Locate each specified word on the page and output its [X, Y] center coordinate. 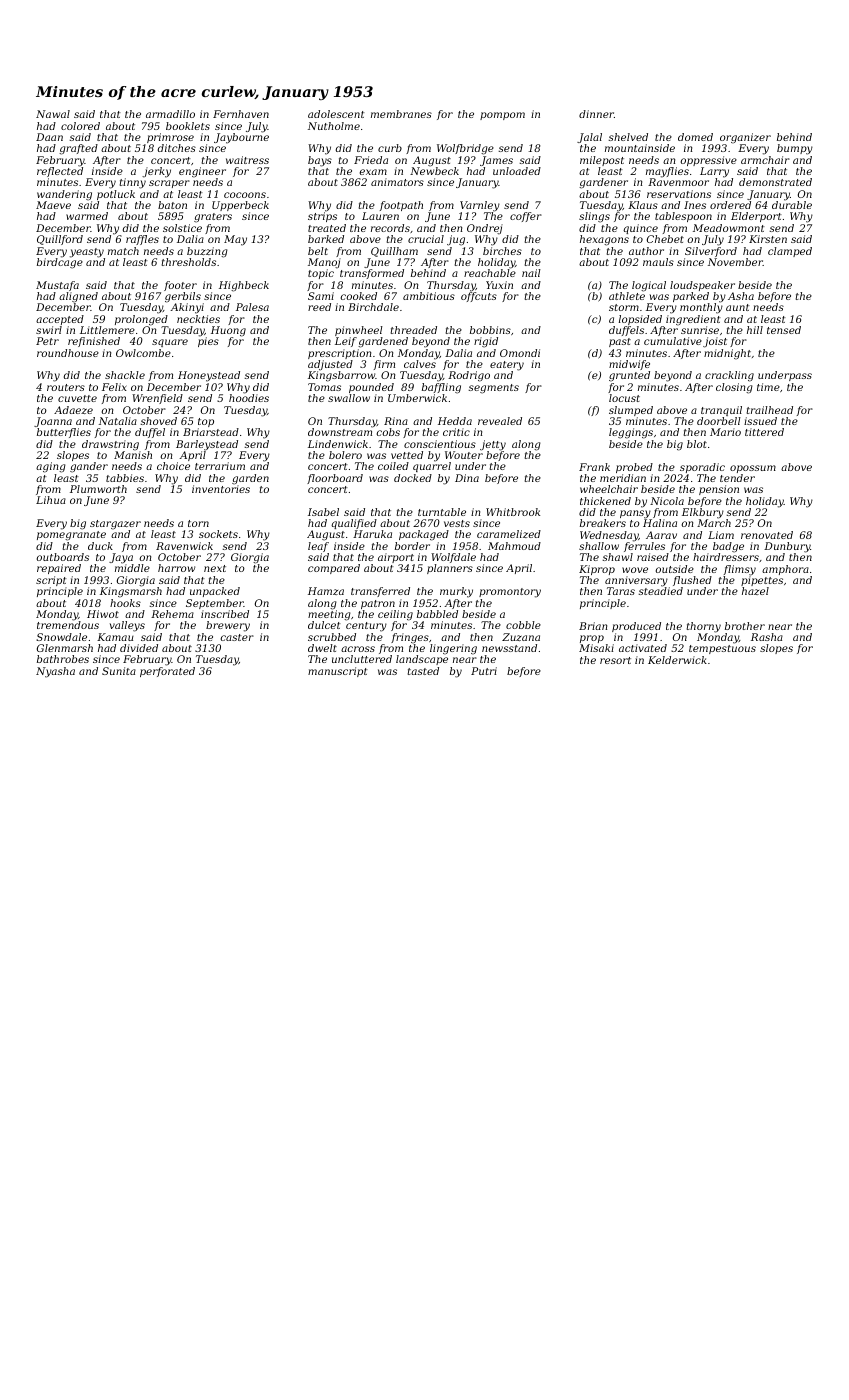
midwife [629, 365]
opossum [753, 469]
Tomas [324, 387]
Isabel [323, 512]
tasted [423, 671]
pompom [502, 116]
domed [695, 137]
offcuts [479, 297]
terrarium [220, 466]
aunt [738, 307]
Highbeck [244, 286]
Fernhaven [241, 114]
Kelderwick [677, 660]
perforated [167, 672]
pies [208, 342]
